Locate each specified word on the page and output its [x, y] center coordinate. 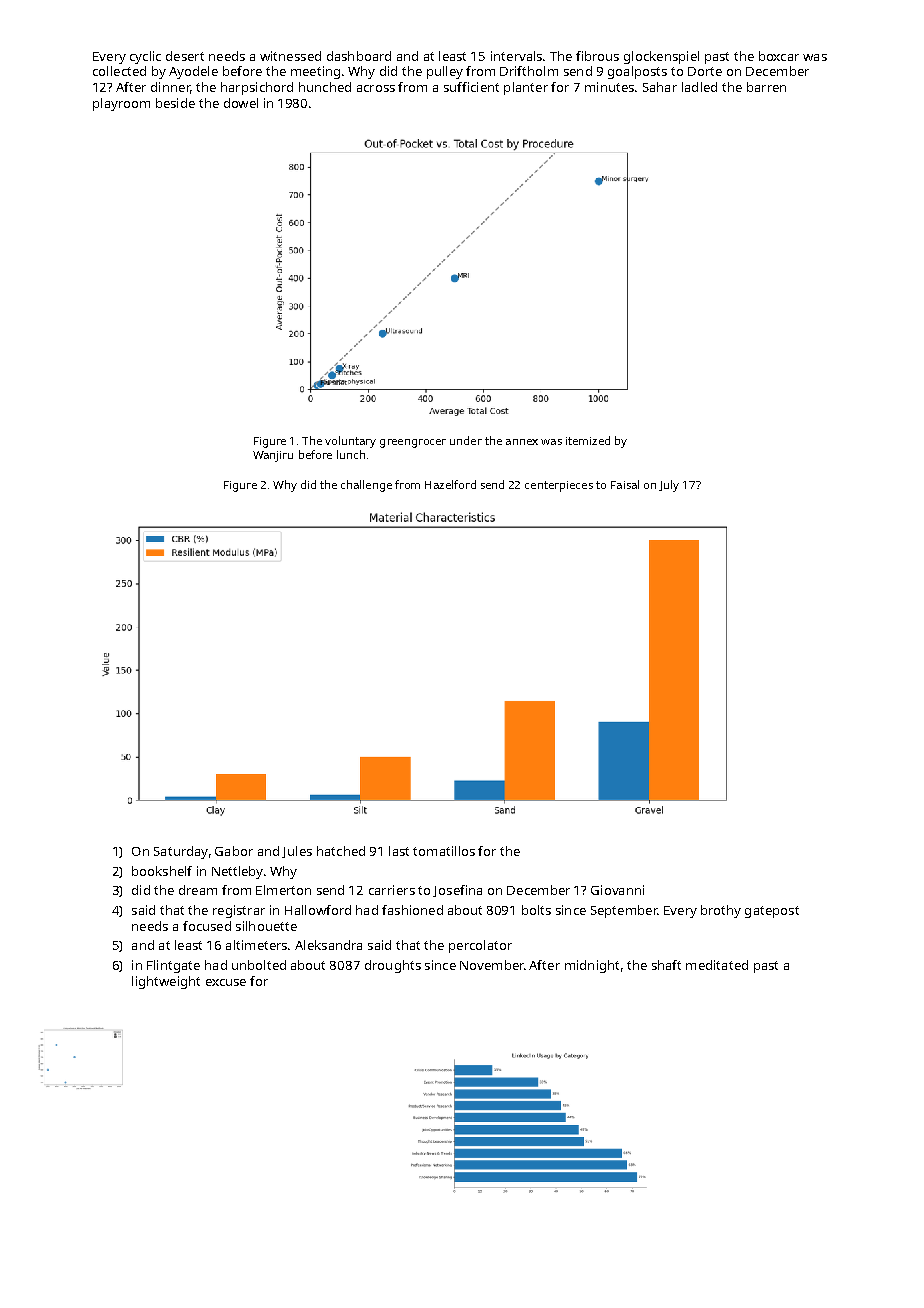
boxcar [779, 56]
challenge [366, 486]
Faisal [625, 484]
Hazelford [450, 484]
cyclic [145, 57]
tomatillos [444, 851]
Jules [297, 852]
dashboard [359, 56]
